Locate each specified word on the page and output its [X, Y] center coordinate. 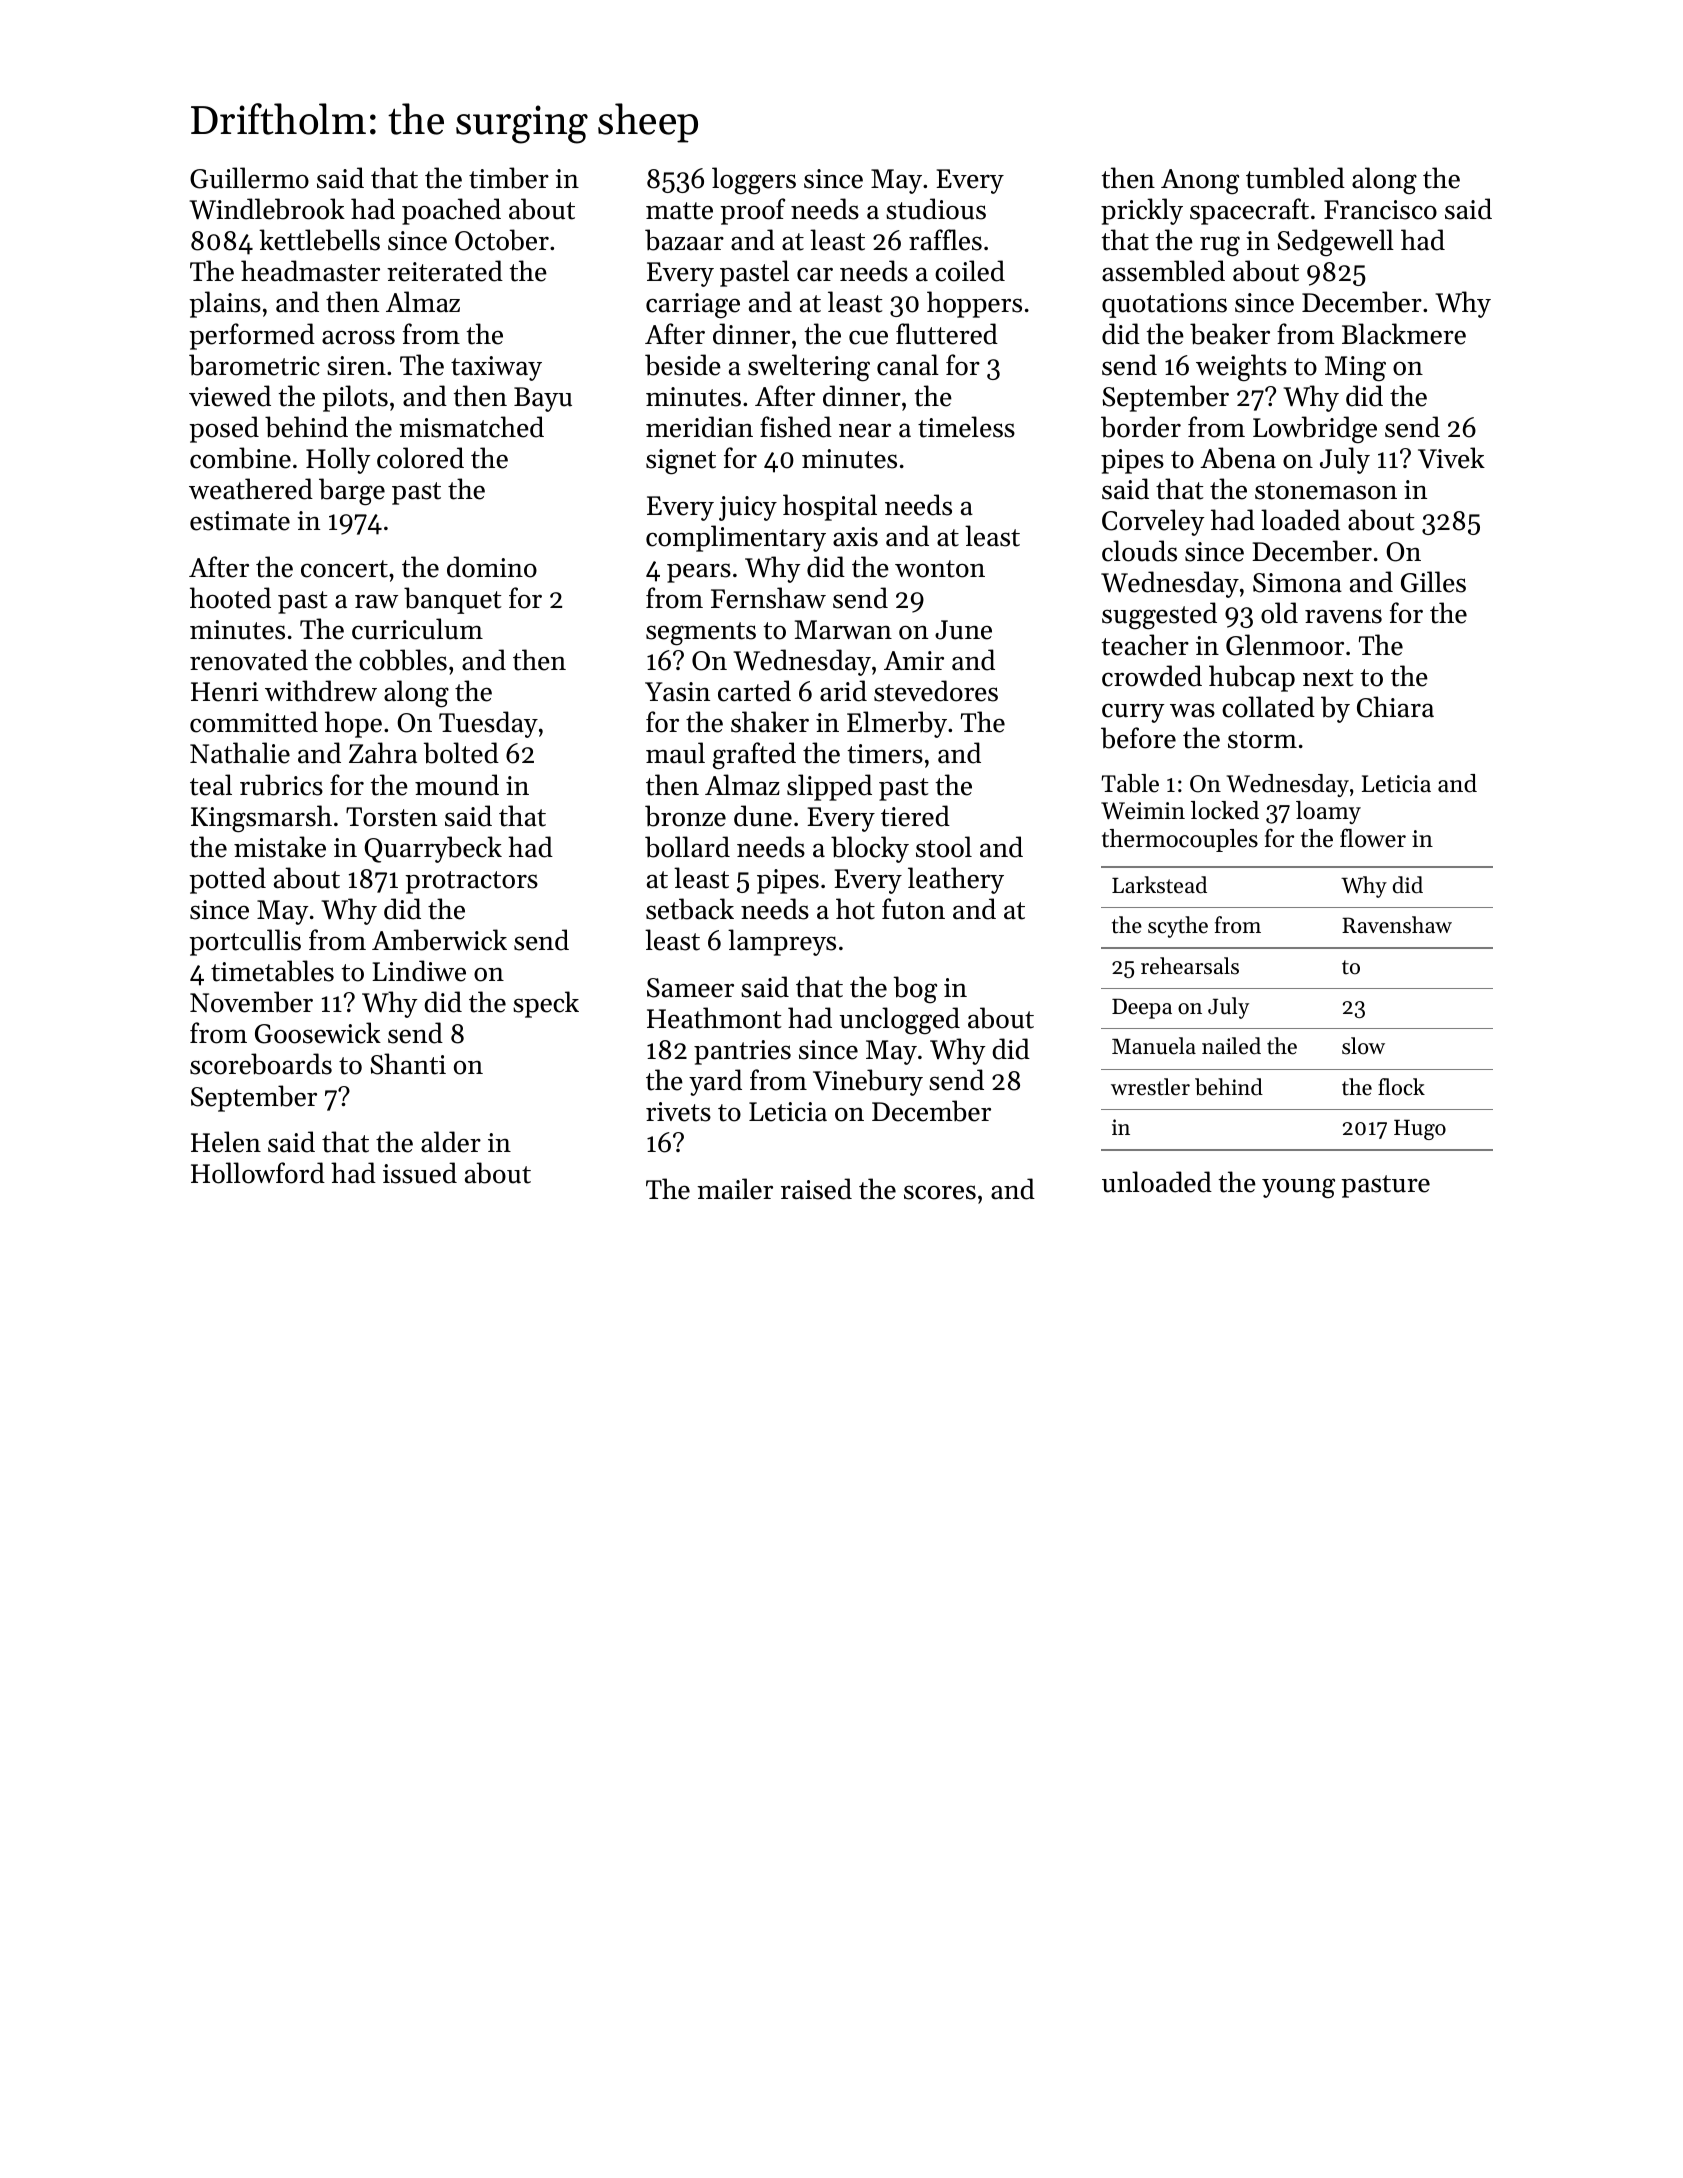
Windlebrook [267, 209]
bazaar [684, 240]
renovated [249, 660]
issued [420, 1173]
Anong [1200, 181]
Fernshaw [768, 598]
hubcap [1252, 678]
